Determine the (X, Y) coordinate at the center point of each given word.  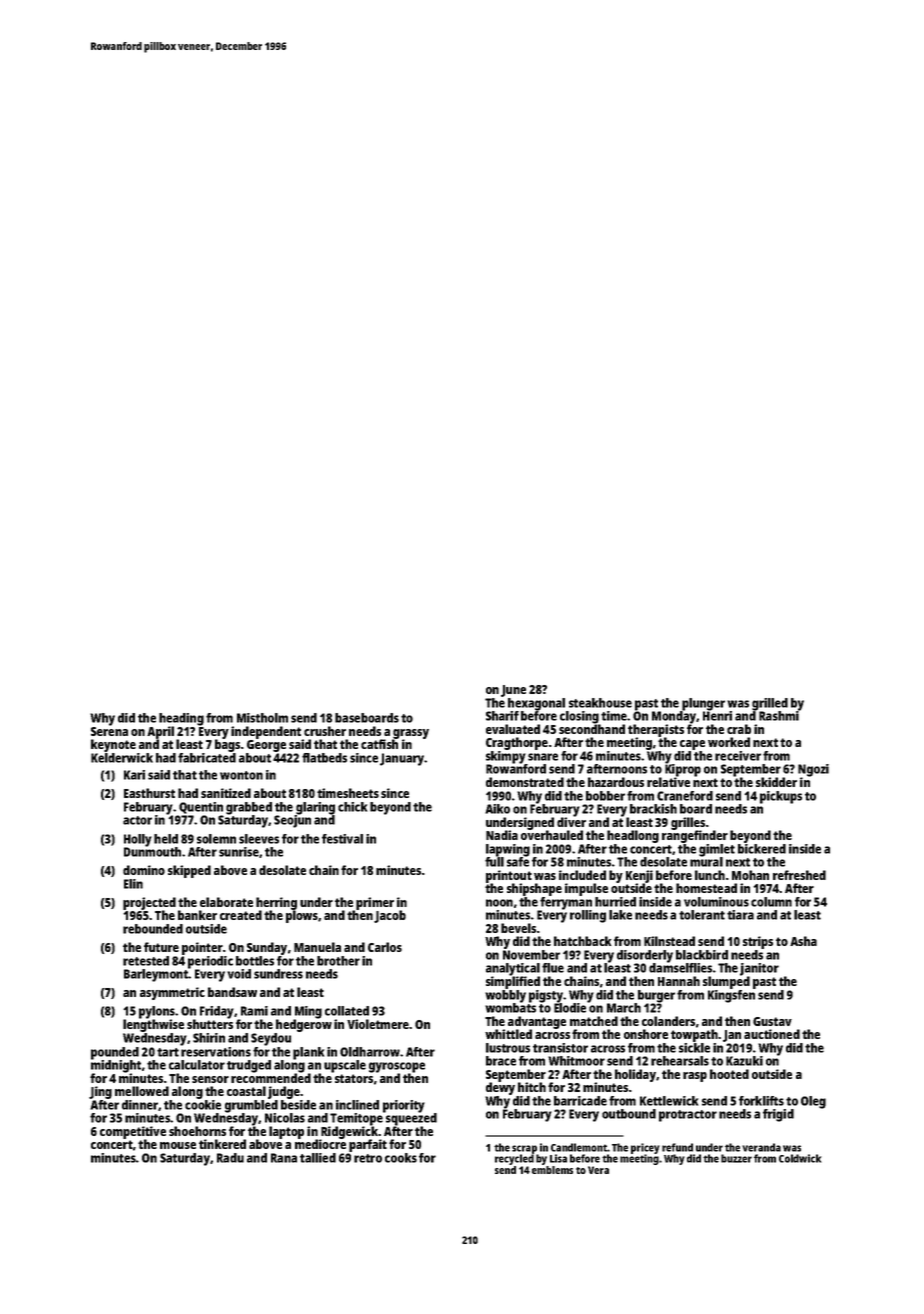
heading (181, 719)
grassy (411, 734)
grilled (770, 704)
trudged (249, 1066)
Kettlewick (669, 1101)
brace (501, 1061)
